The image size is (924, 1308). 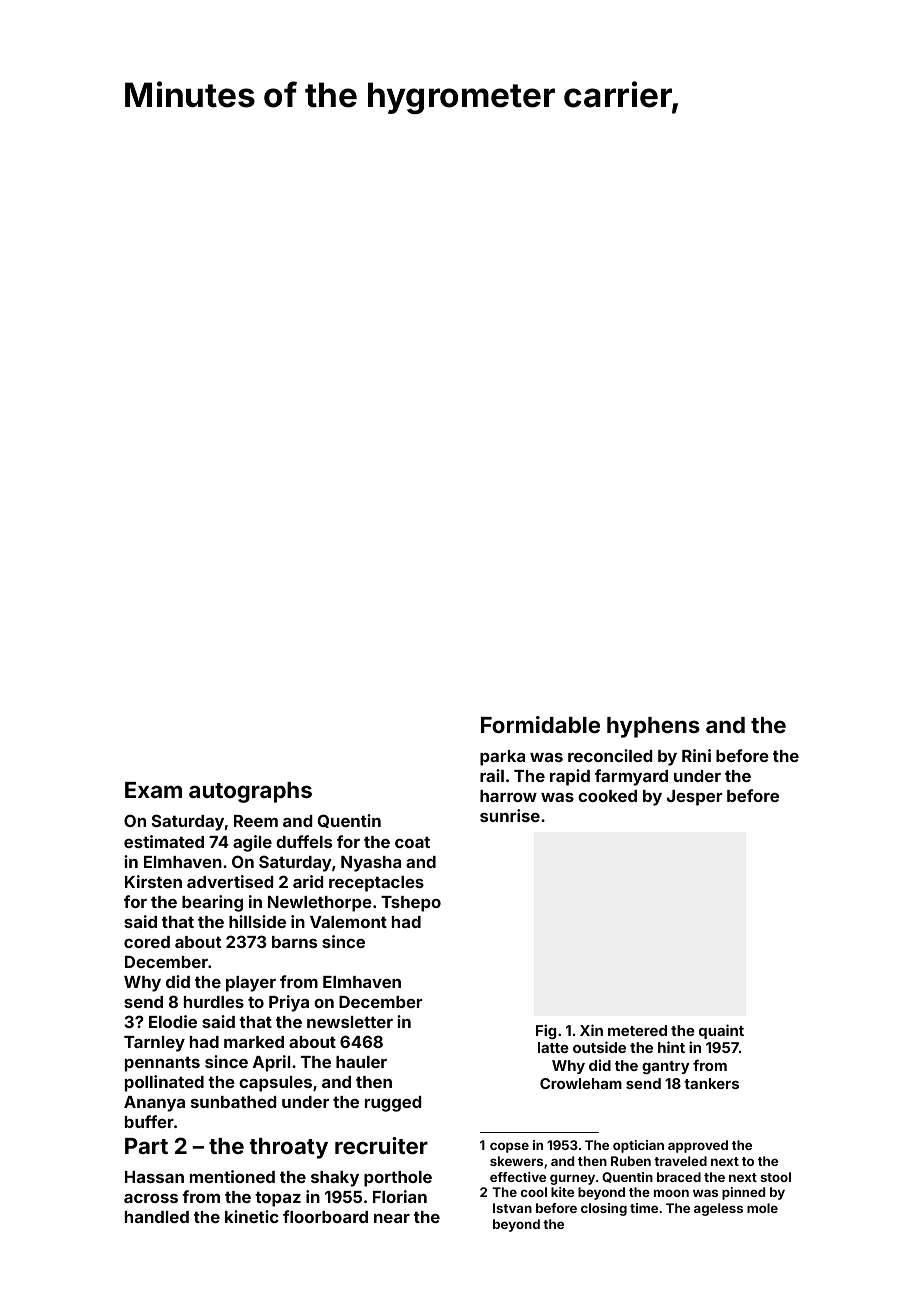 I want to click on coat, so click(x=412, y=842).
